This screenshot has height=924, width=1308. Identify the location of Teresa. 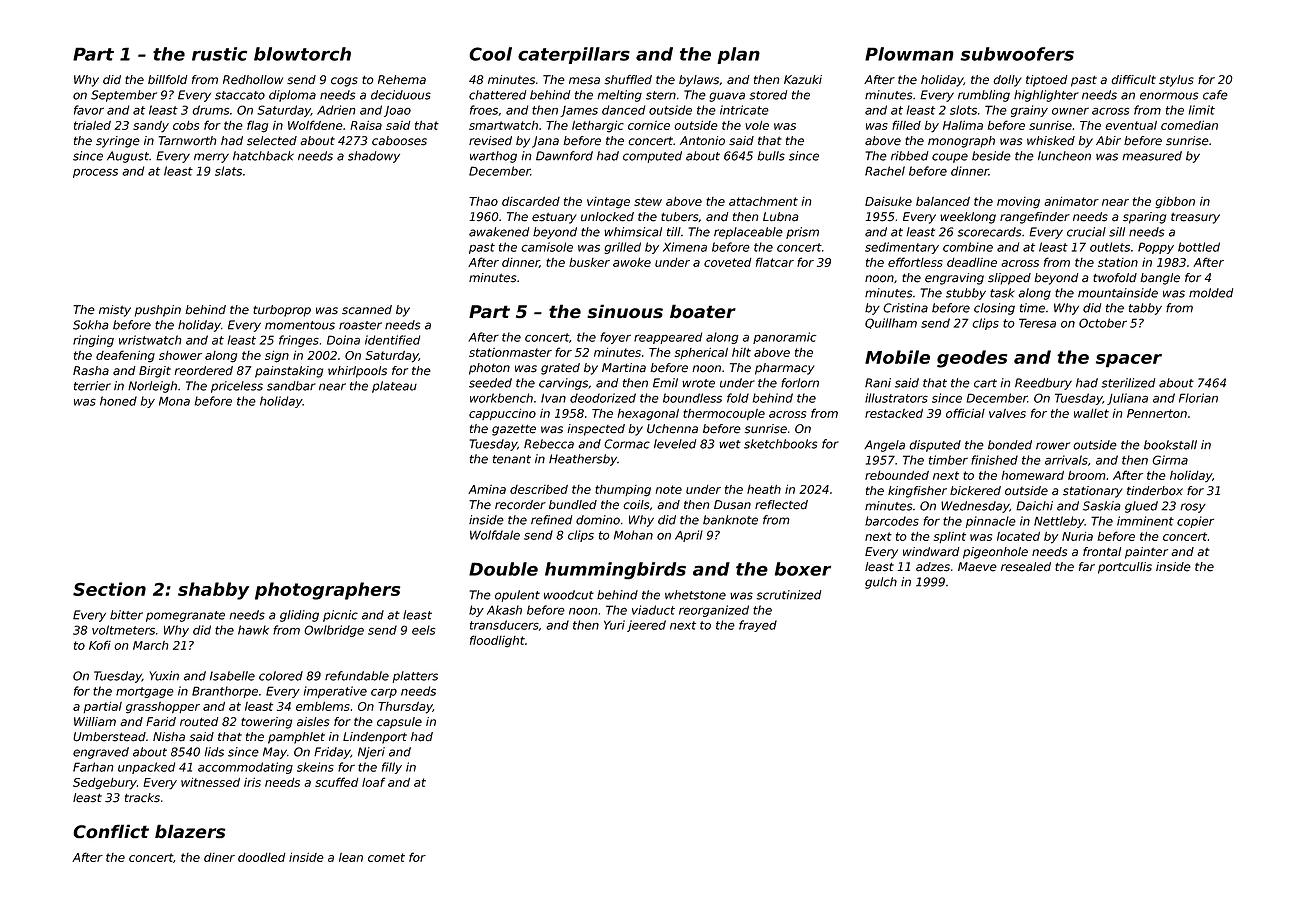
(1037, 323).
